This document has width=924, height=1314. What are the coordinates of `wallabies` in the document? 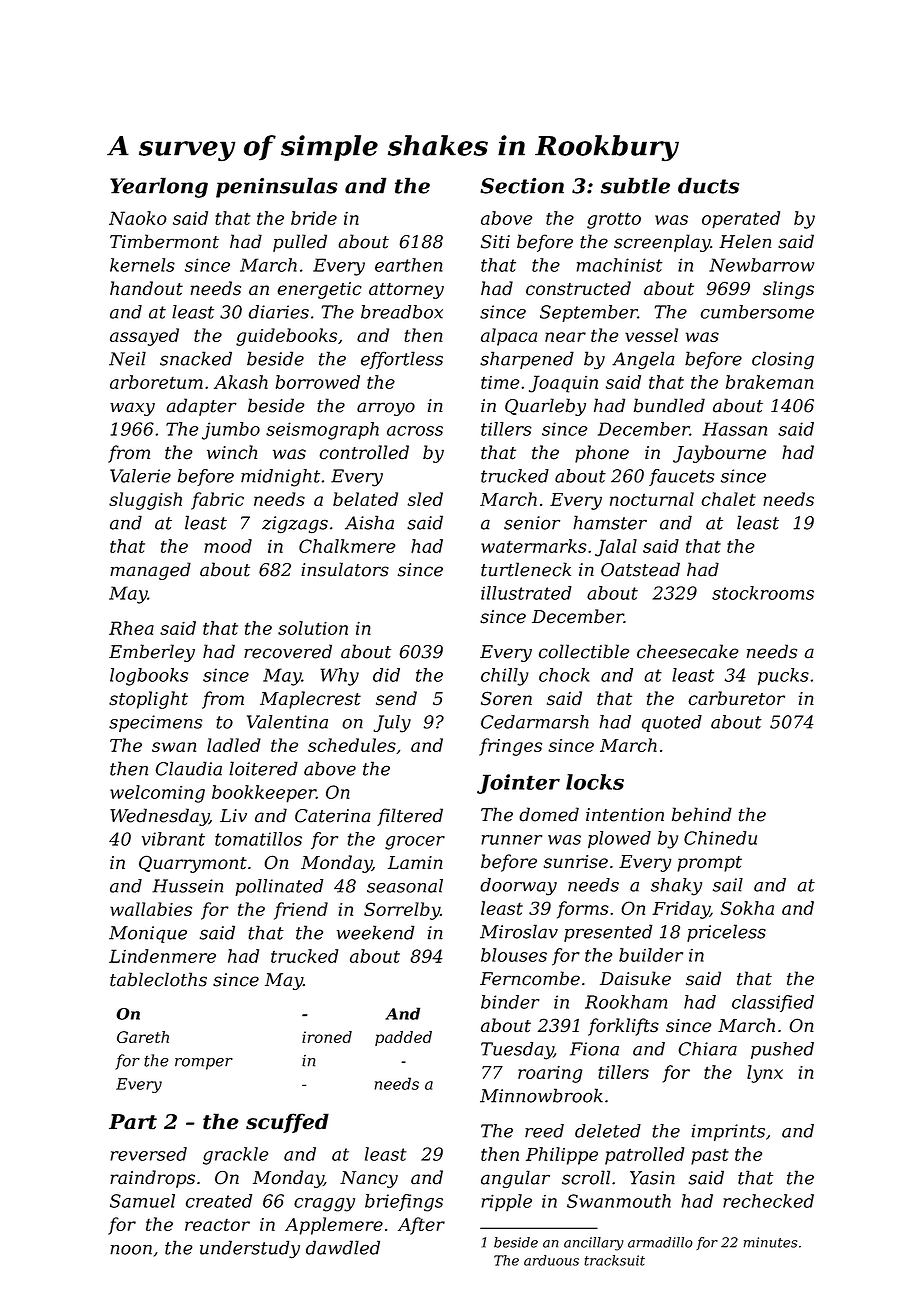 It's located at (151, 909).
